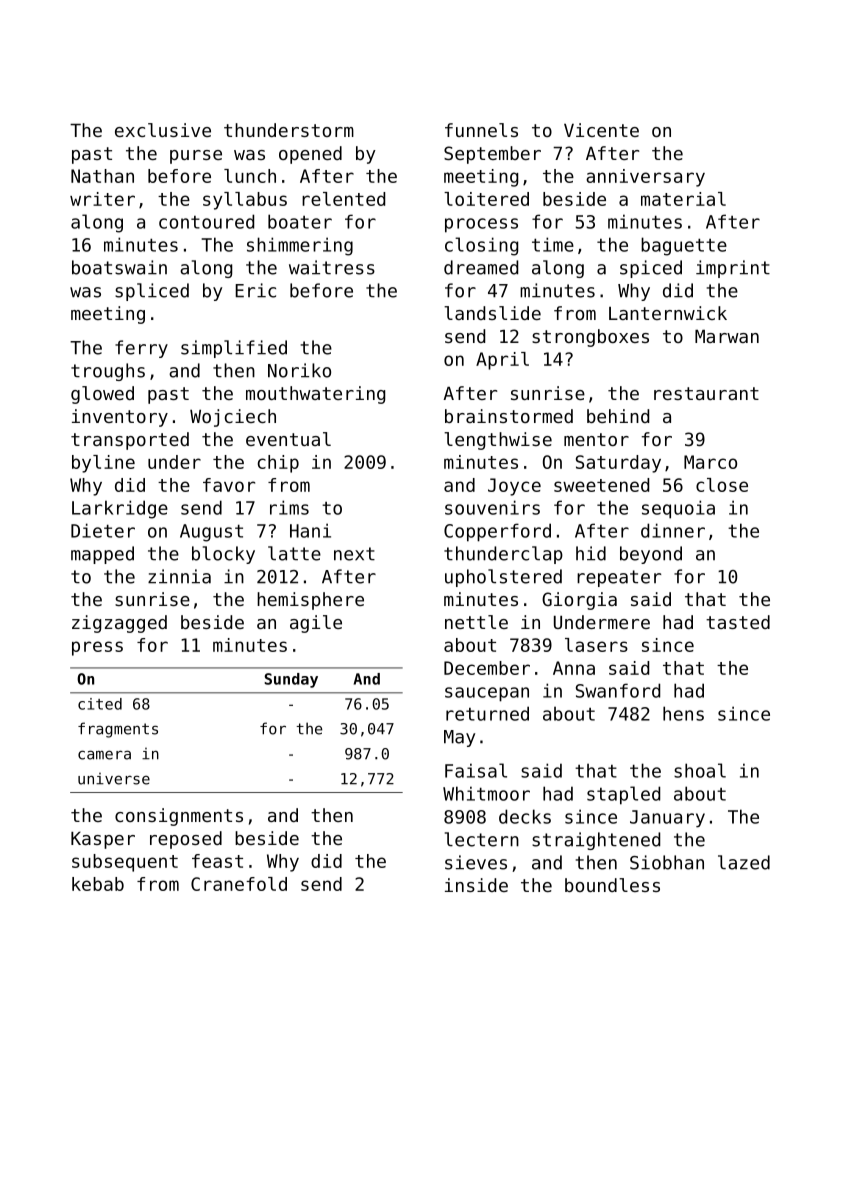  Describe the element at coordinates (668, 313) in the screenshot. I see `Lanternwick` at that location.
